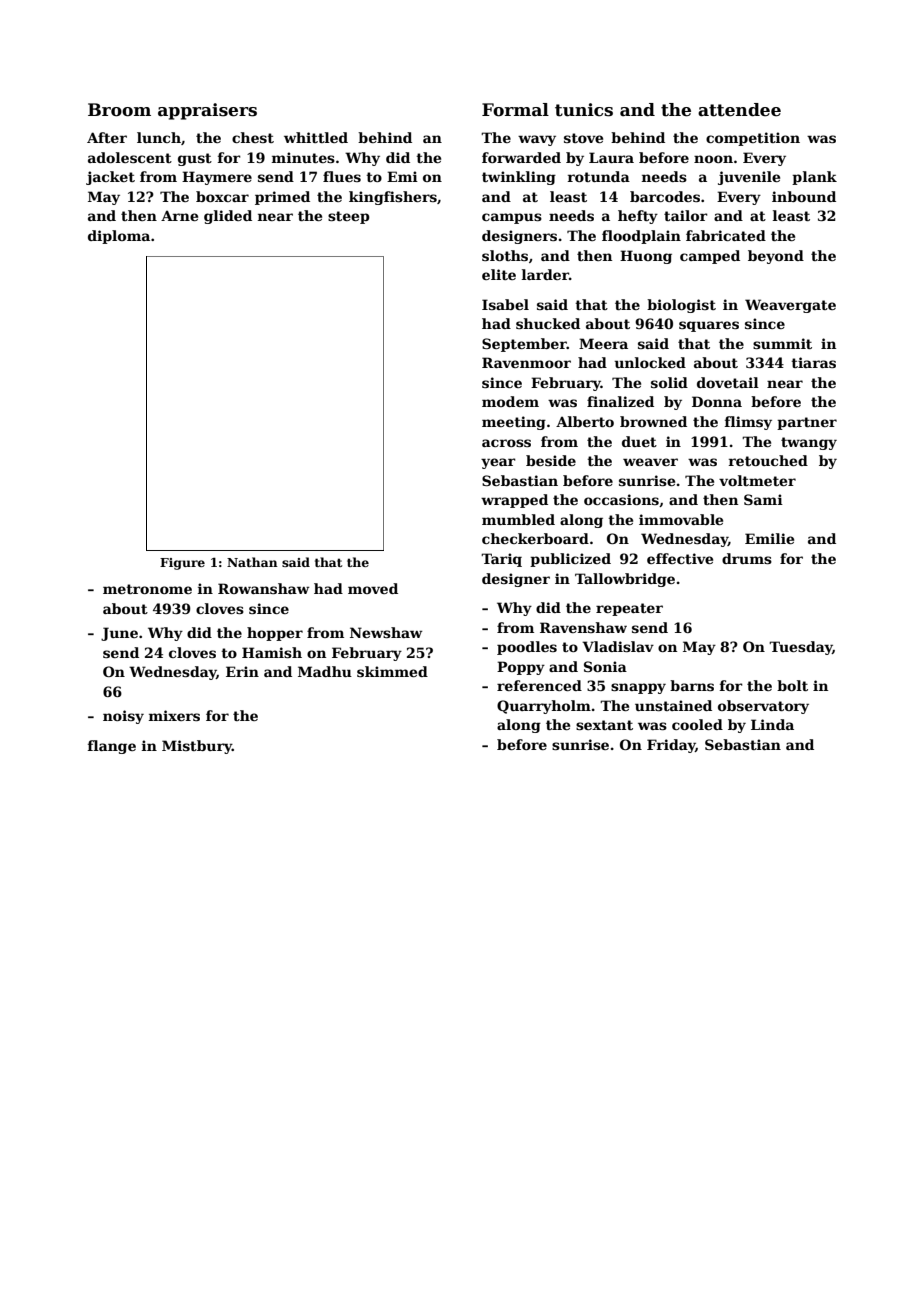 Image resolution: width=924 pixels, height=1308 pixels. I want to click on Ravenmoor, so click(526, 362).
